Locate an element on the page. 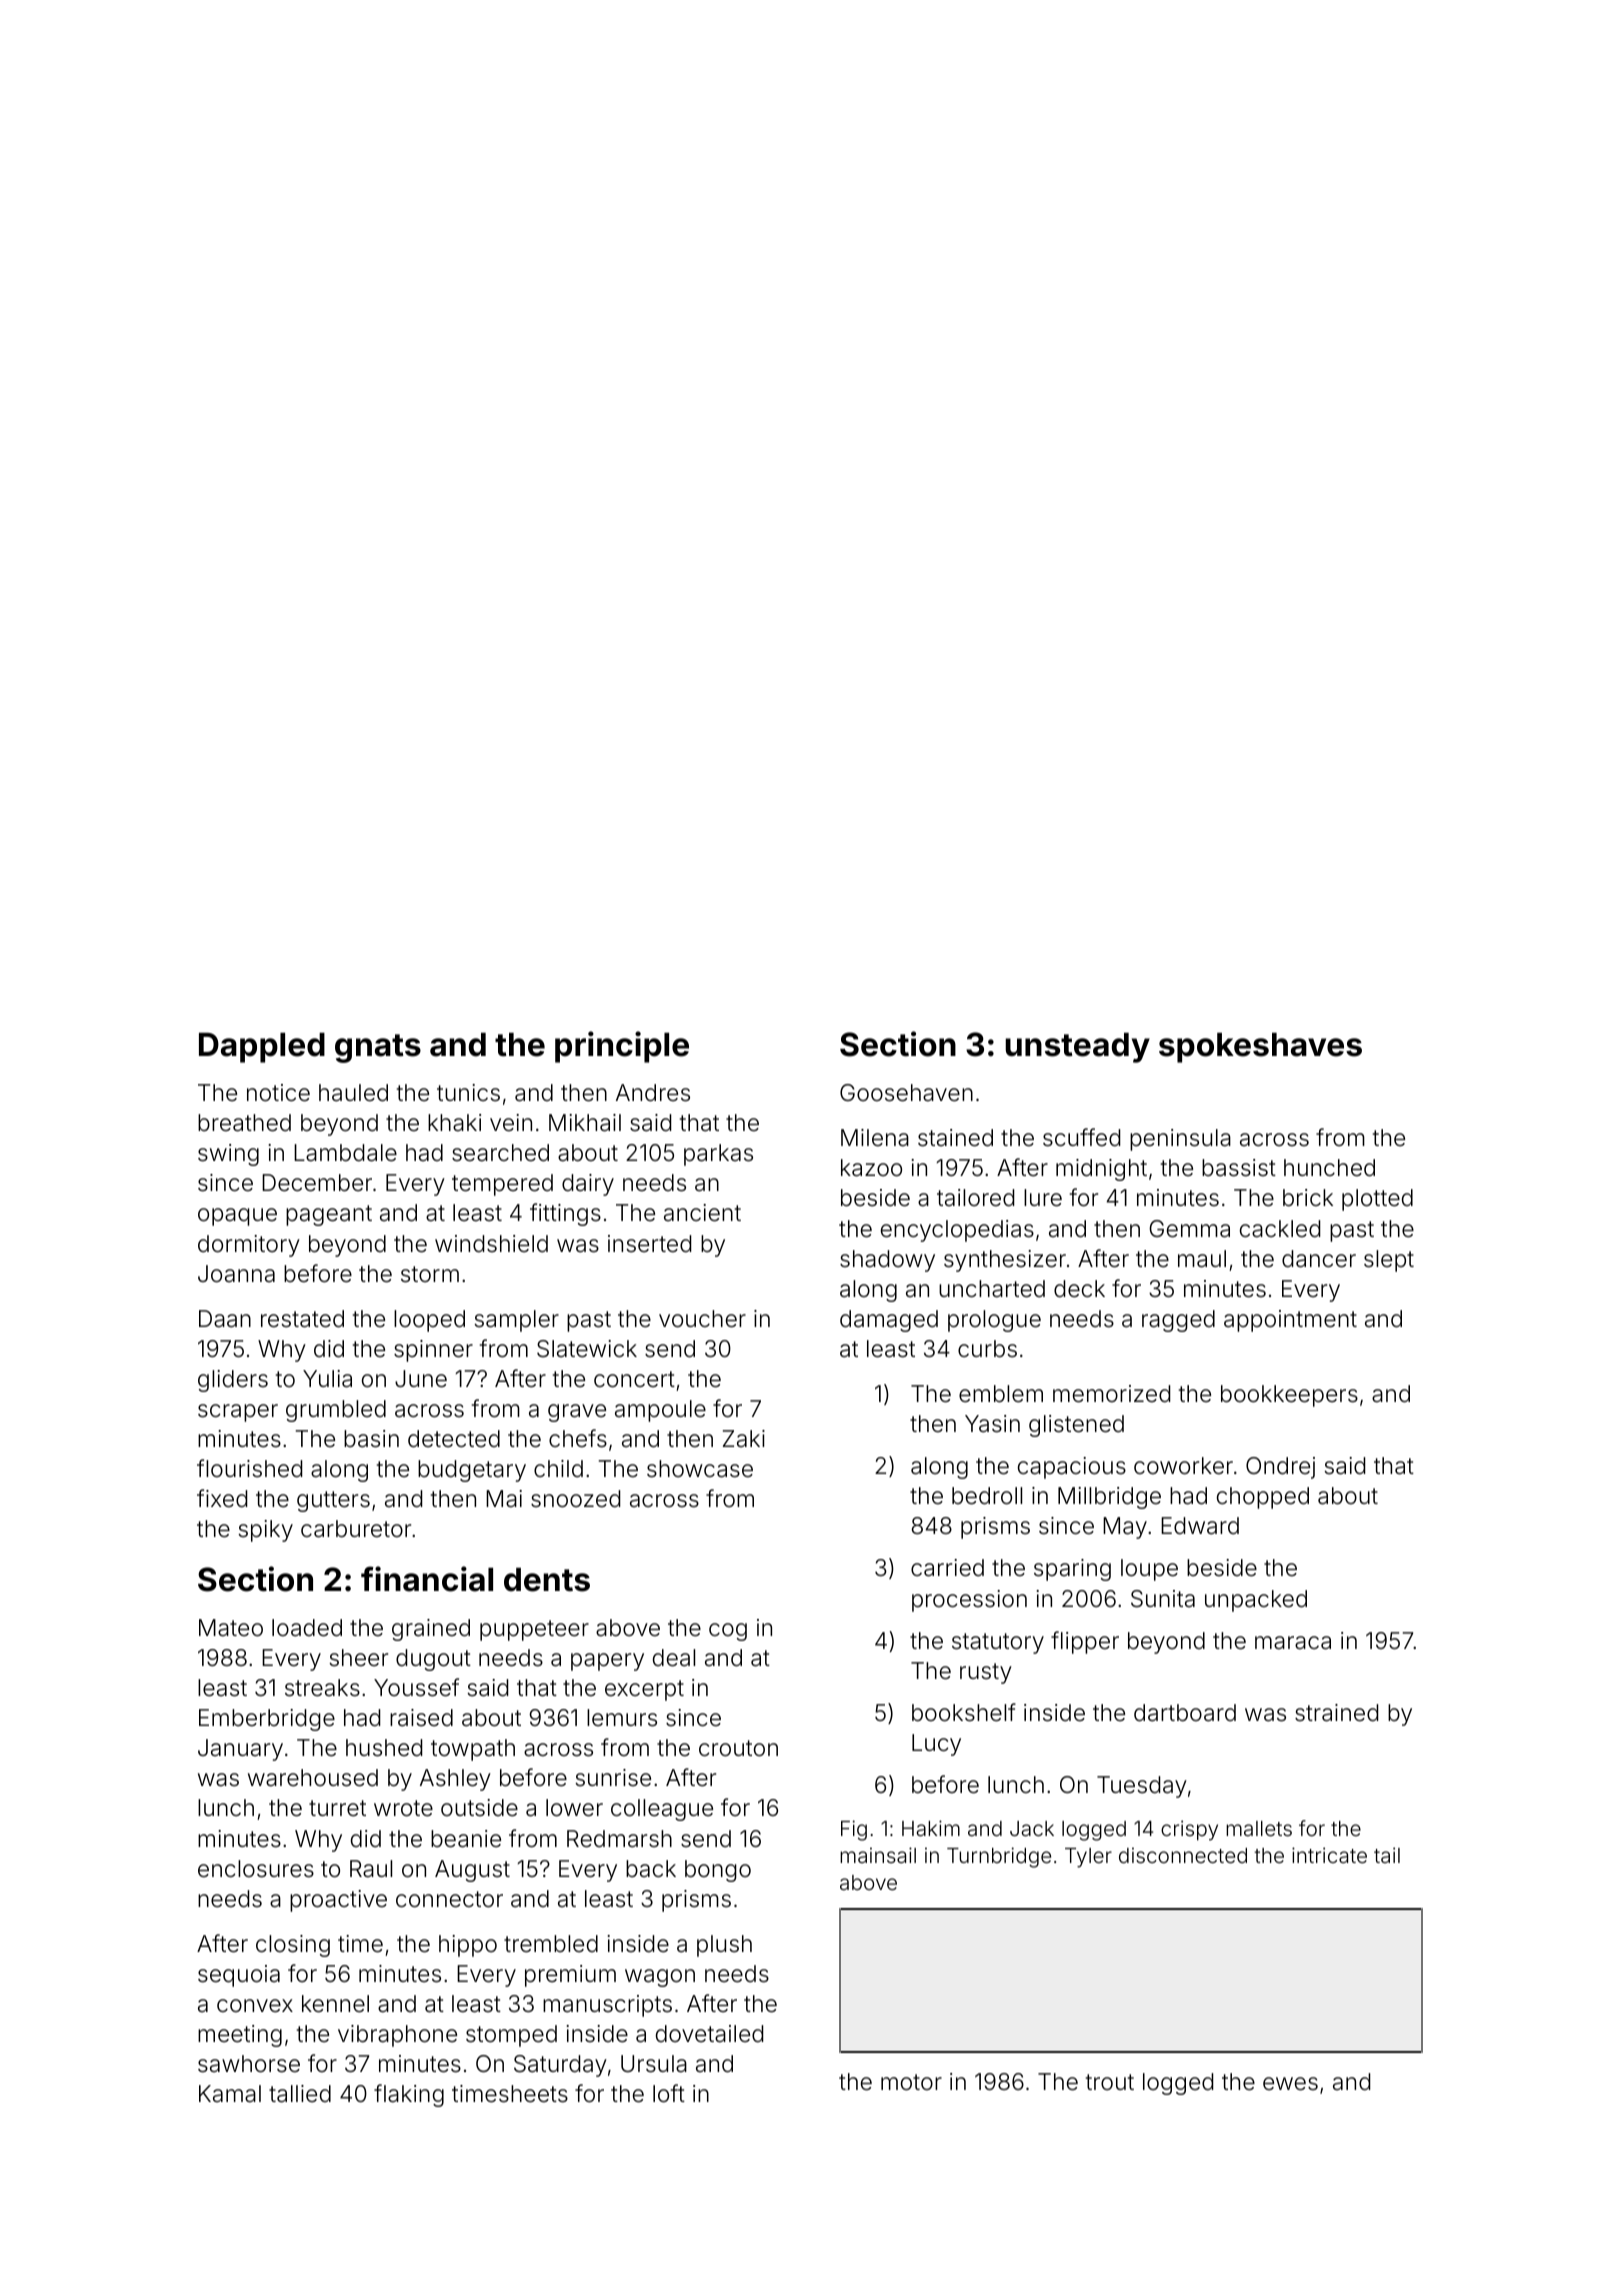 This page has width=1620, height=2292. manuscripts is located at coordinates (607, 2006).
